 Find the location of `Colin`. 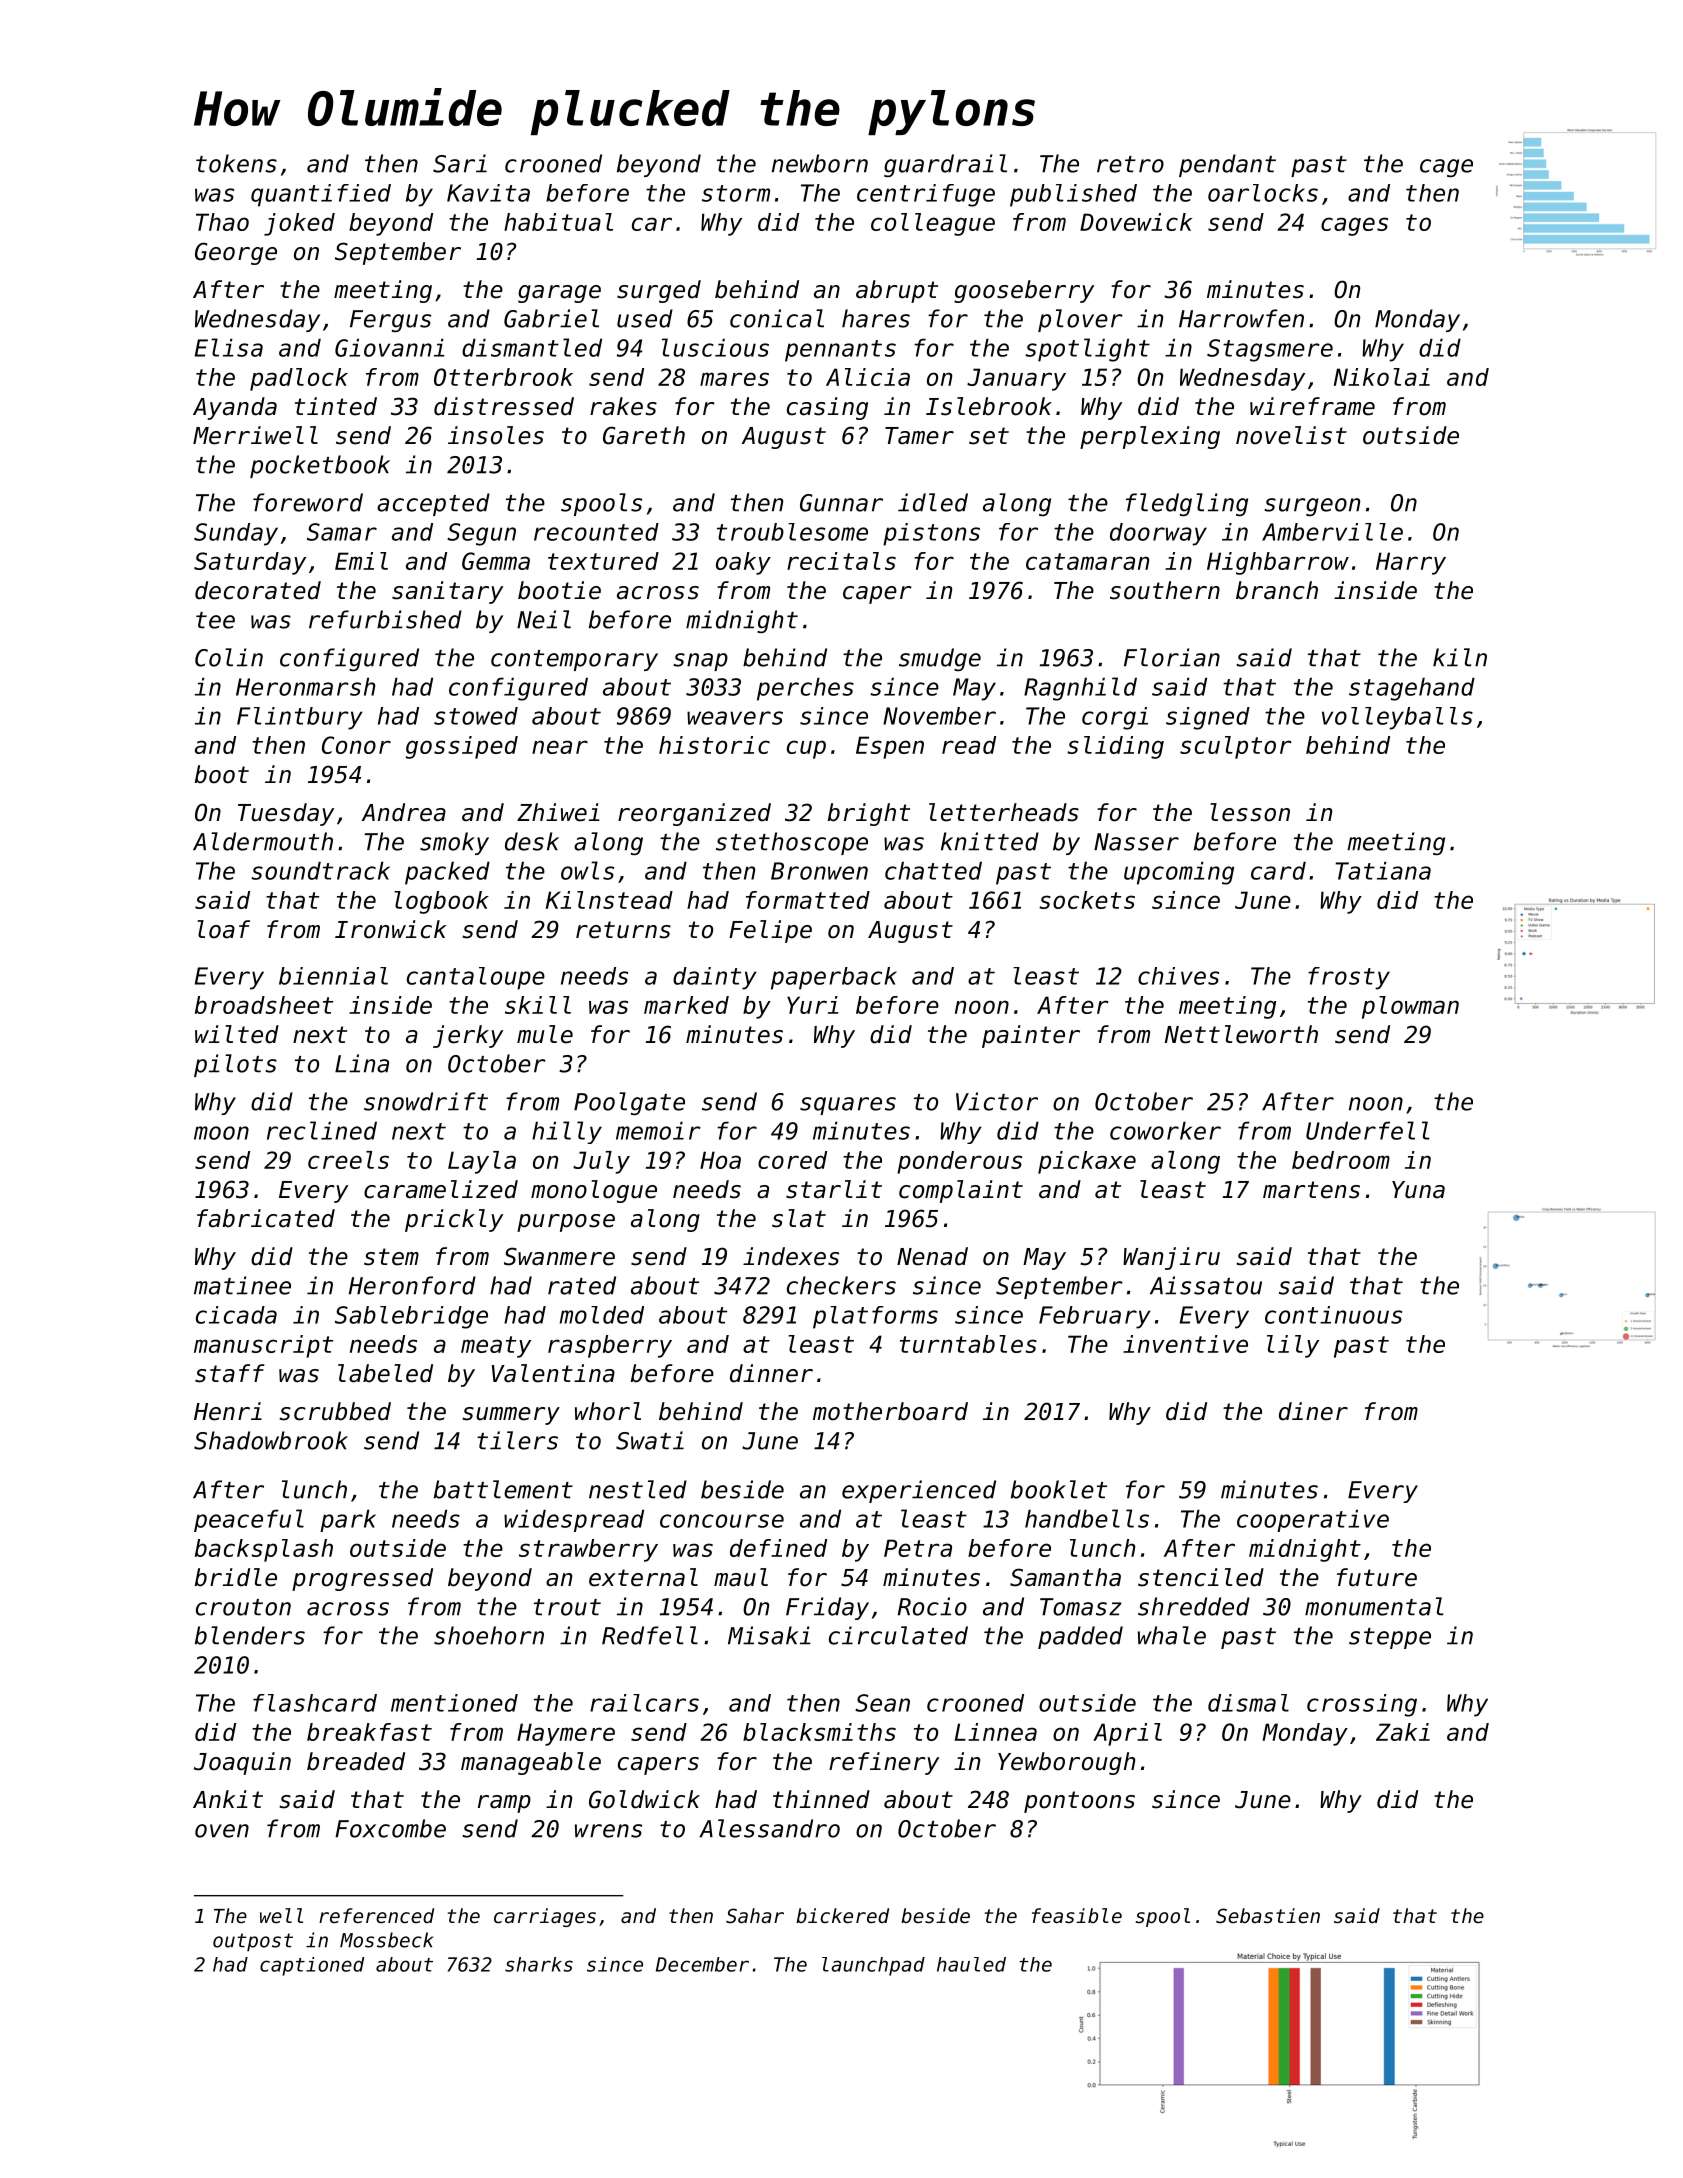

Colin is located at coordinates (229, 657).
